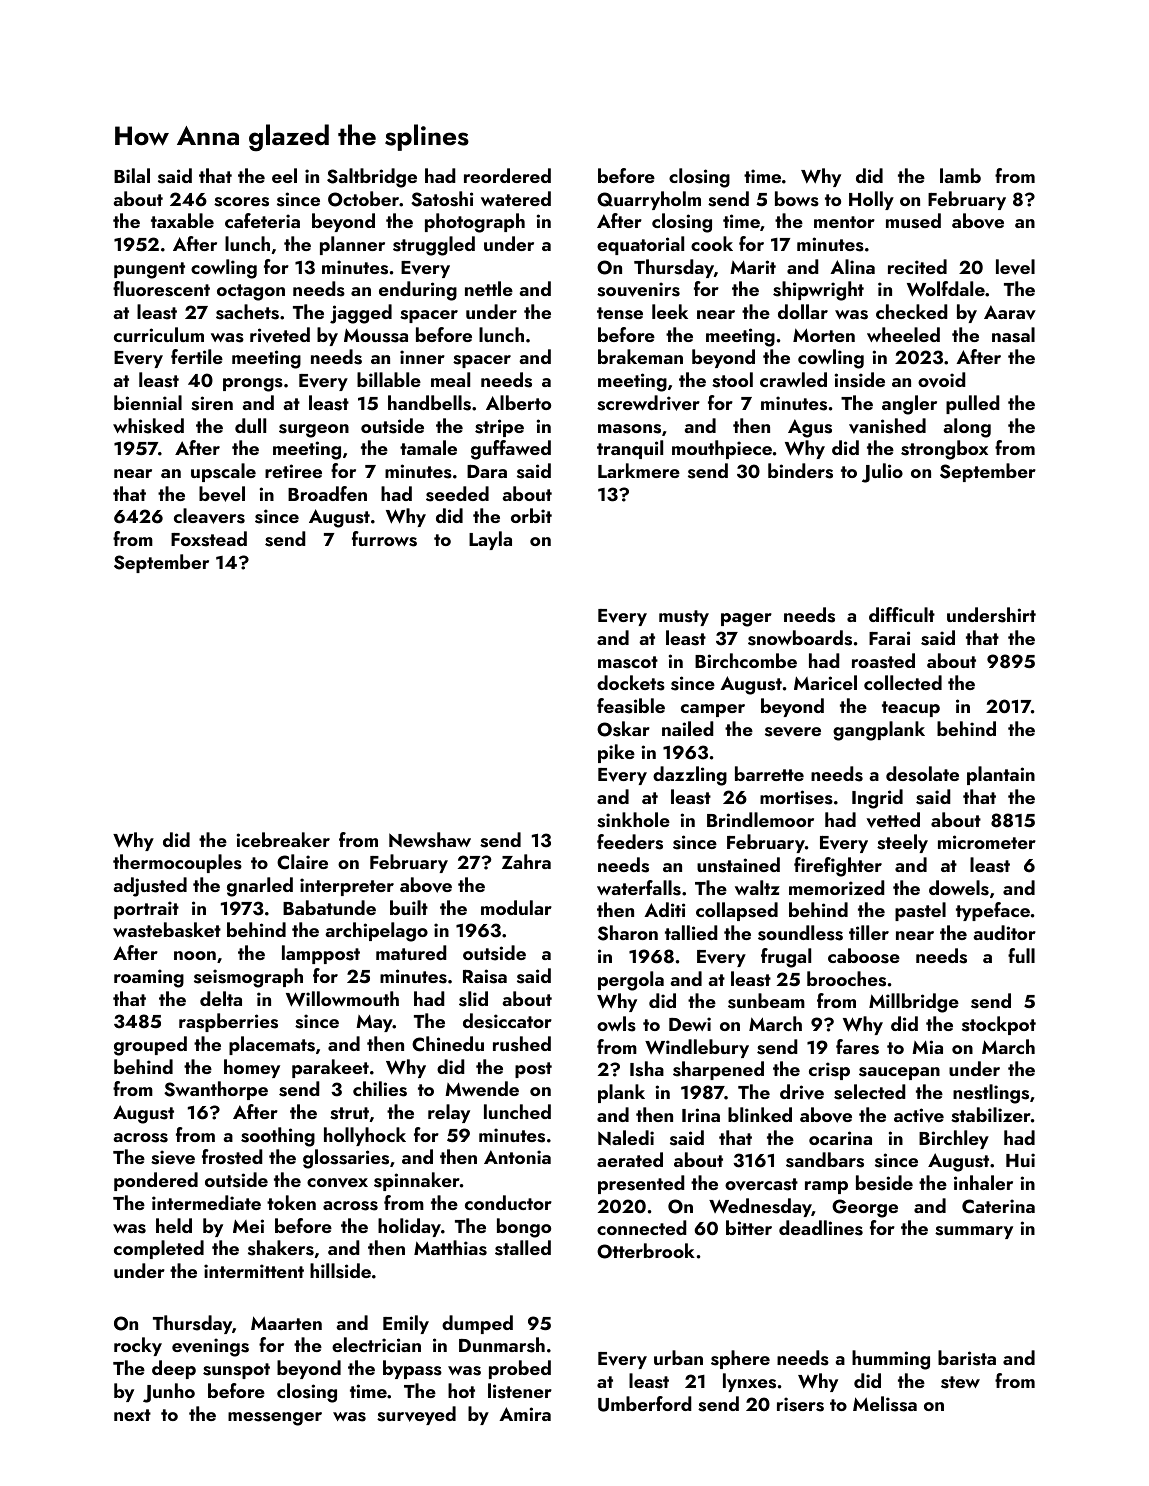 The image size is (1149, 1486). I want to click on prongs, so click(253, 385).
